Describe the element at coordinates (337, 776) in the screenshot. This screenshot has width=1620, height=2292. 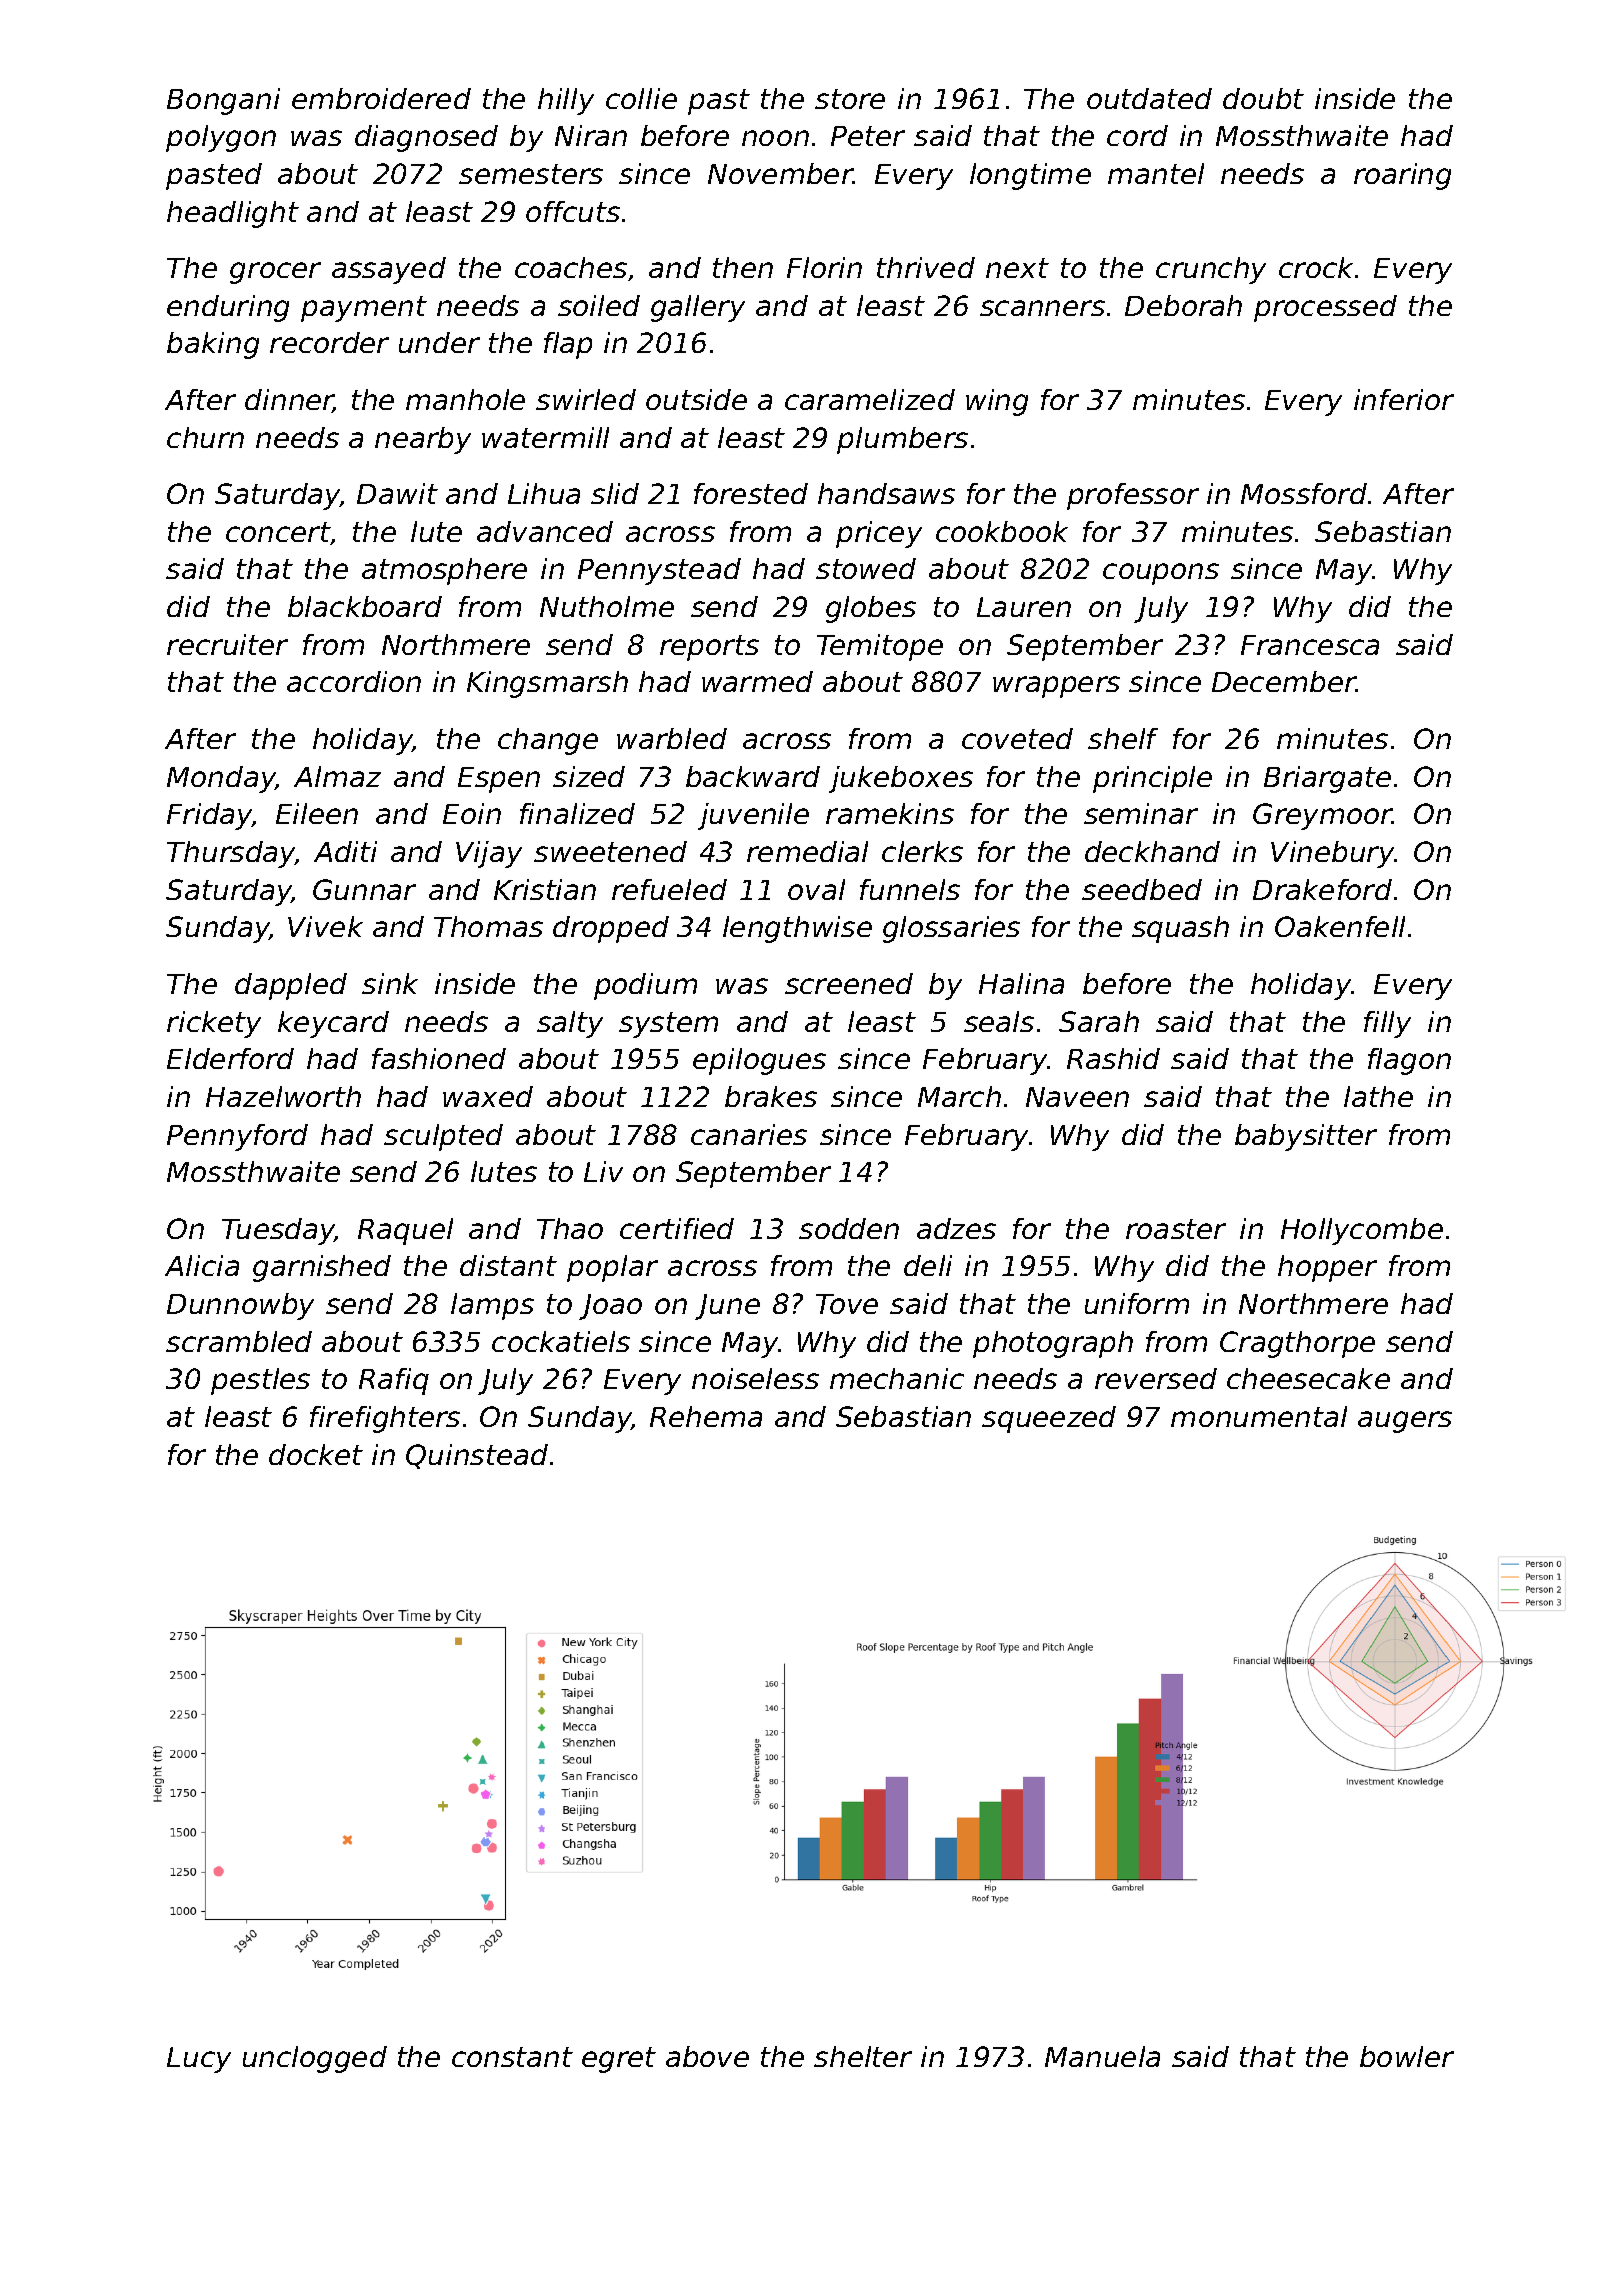
I see `Almaz` at that location.
